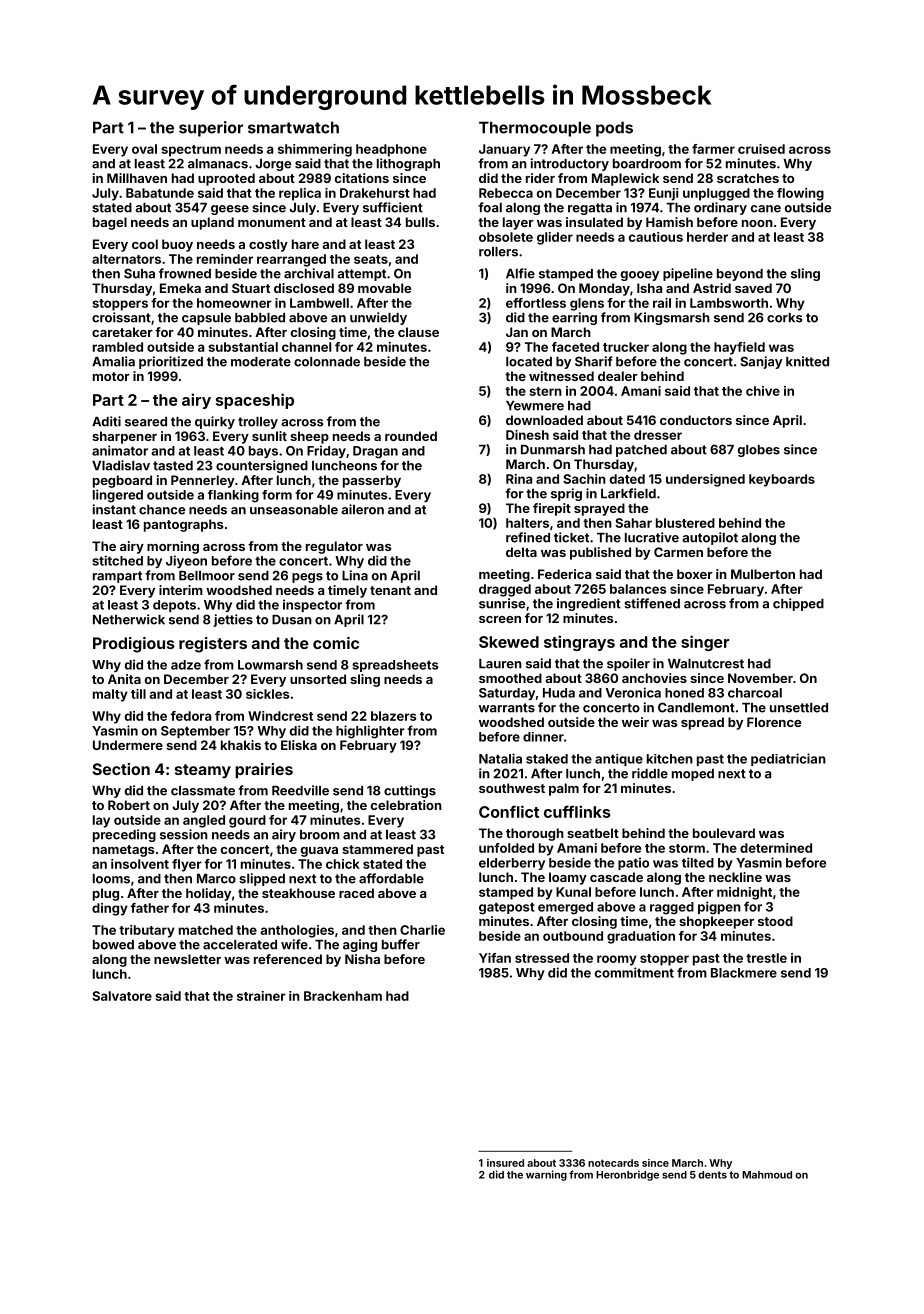 This image has height=1314, width=924. Describe the element at coordinates (390, 590) in the image. I see `tenant` at that location.
